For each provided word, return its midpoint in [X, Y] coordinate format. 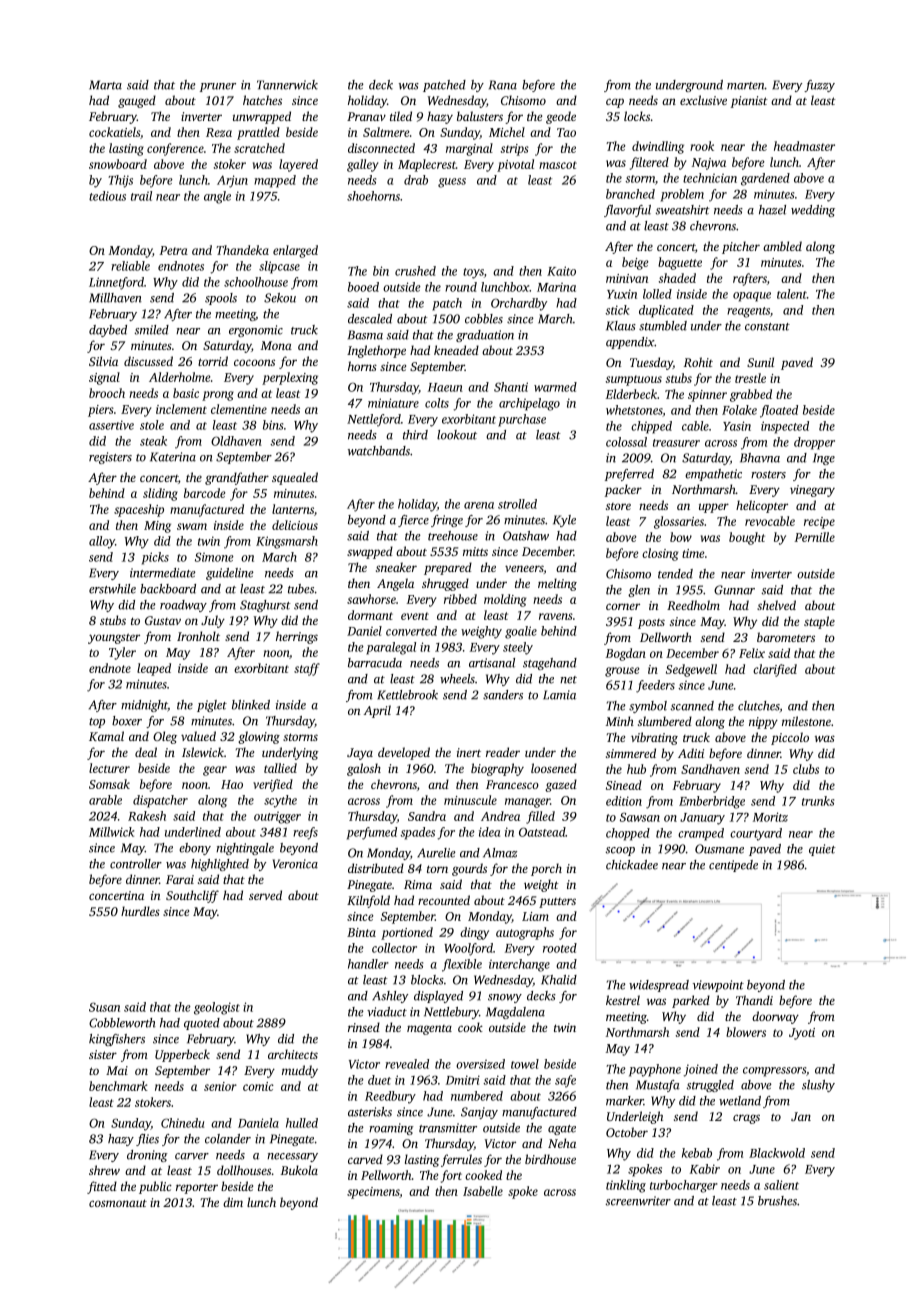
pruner [218, 87]
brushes [777, 1201]
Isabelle [483, 1191]
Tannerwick [287, 85]
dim [233, 1202]
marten [746, 86]
